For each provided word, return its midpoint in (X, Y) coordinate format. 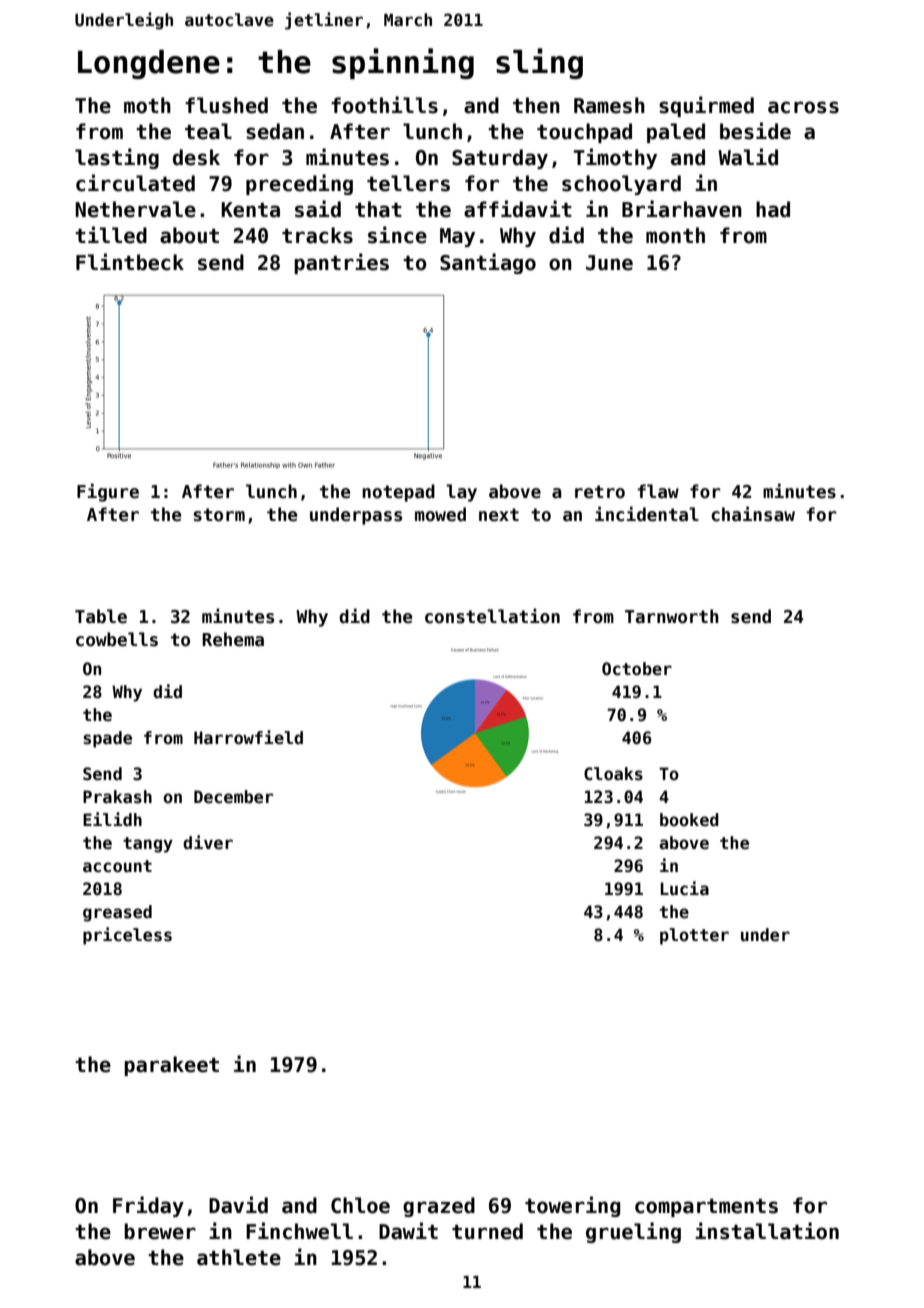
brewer (160, 1231)
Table (101, 616)
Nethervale (135, 209)
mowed (440, 514)
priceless (127, 936)
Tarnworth (672, 616)
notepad (398, 493)
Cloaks (613, 774)
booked (689, 820)
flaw (658, 491)
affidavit (518, 209)
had (773, 209)
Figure (108, 492)
